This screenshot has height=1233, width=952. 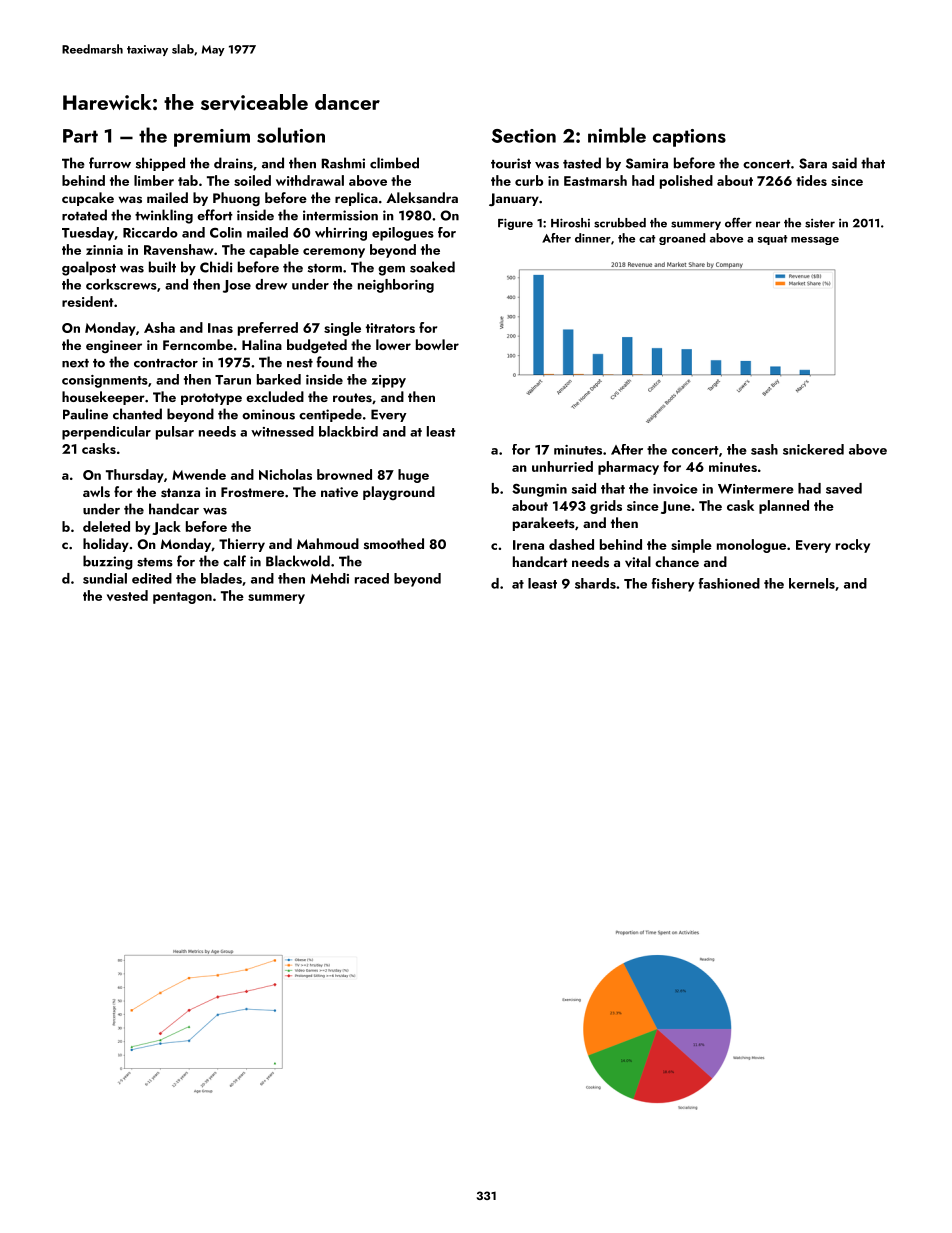 I want to click on shards, so click(x=595, y=583).
